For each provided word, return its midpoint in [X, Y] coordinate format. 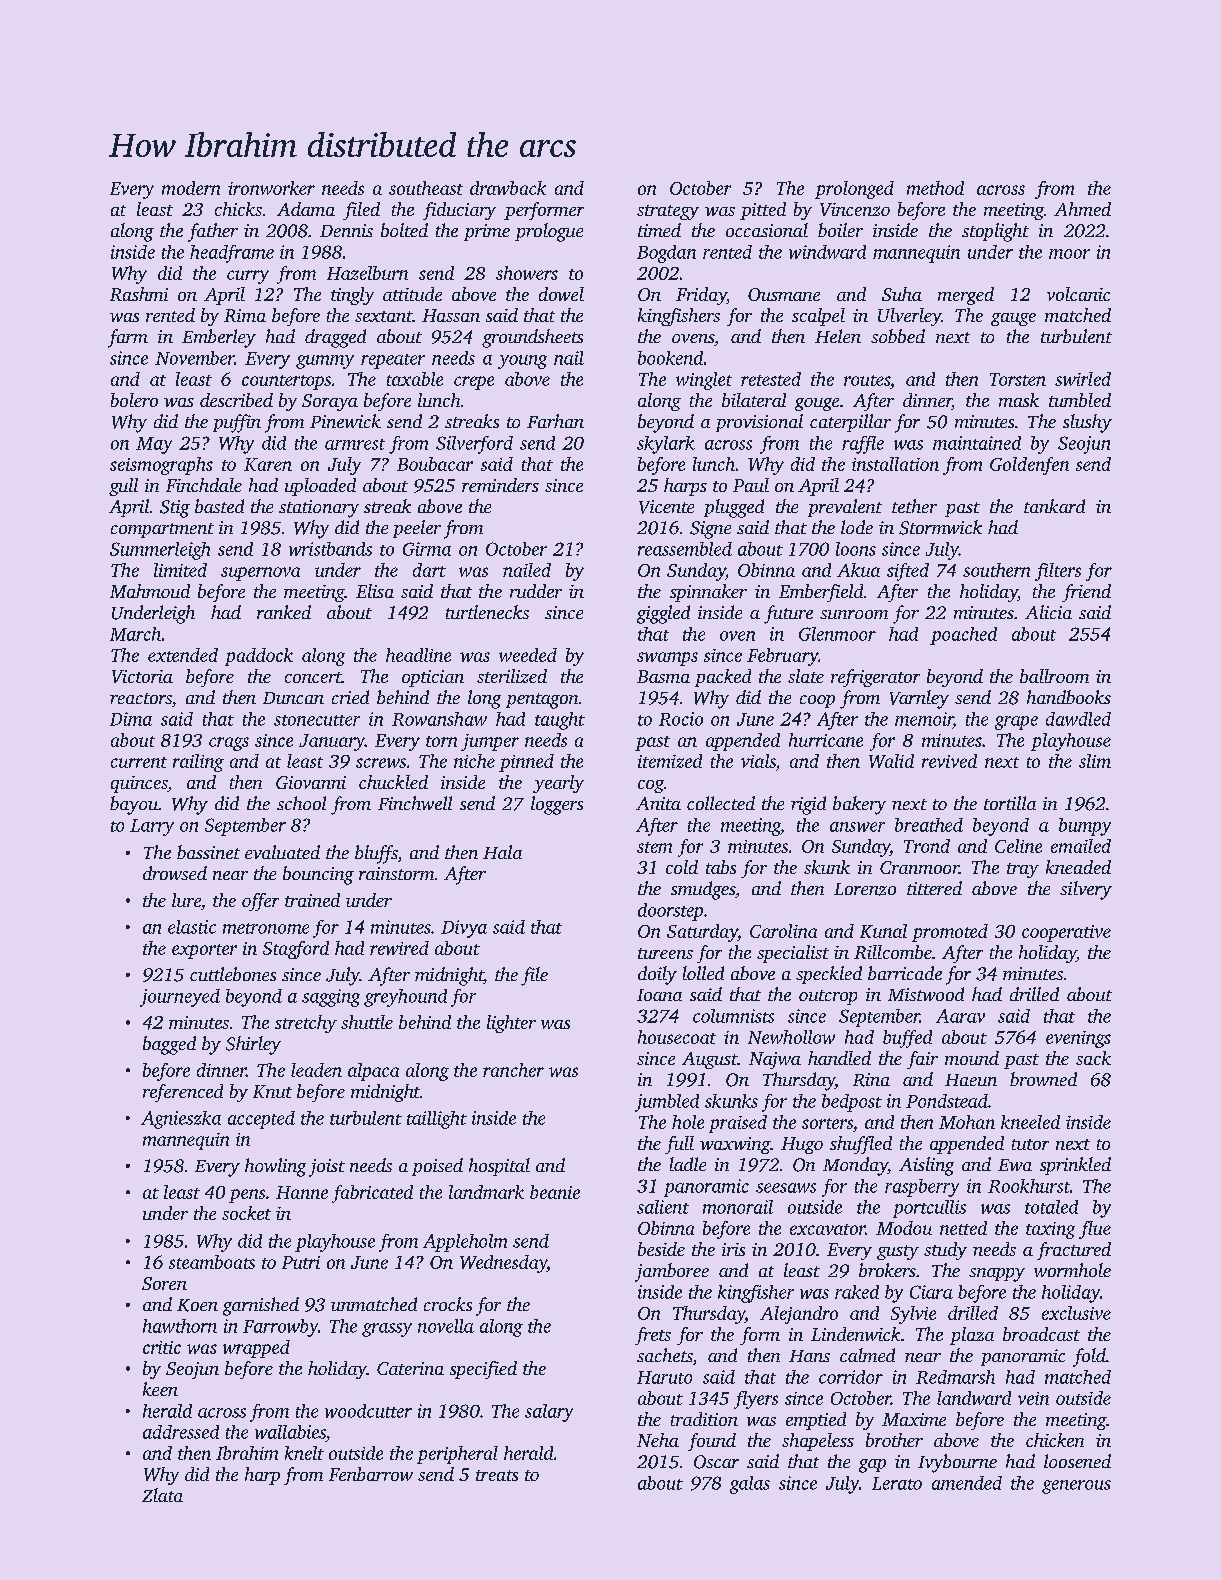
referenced [183, 1093]
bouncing [318, 875]
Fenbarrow [371, 1474]
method [935, 188]
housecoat [677, 1037]
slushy [1087, 423]
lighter [511, 1024]
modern [191, 188]
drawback [508, 188]
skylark [666, 445]
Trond [927, 846]
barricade [905, 973]
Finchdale [204, 485]
